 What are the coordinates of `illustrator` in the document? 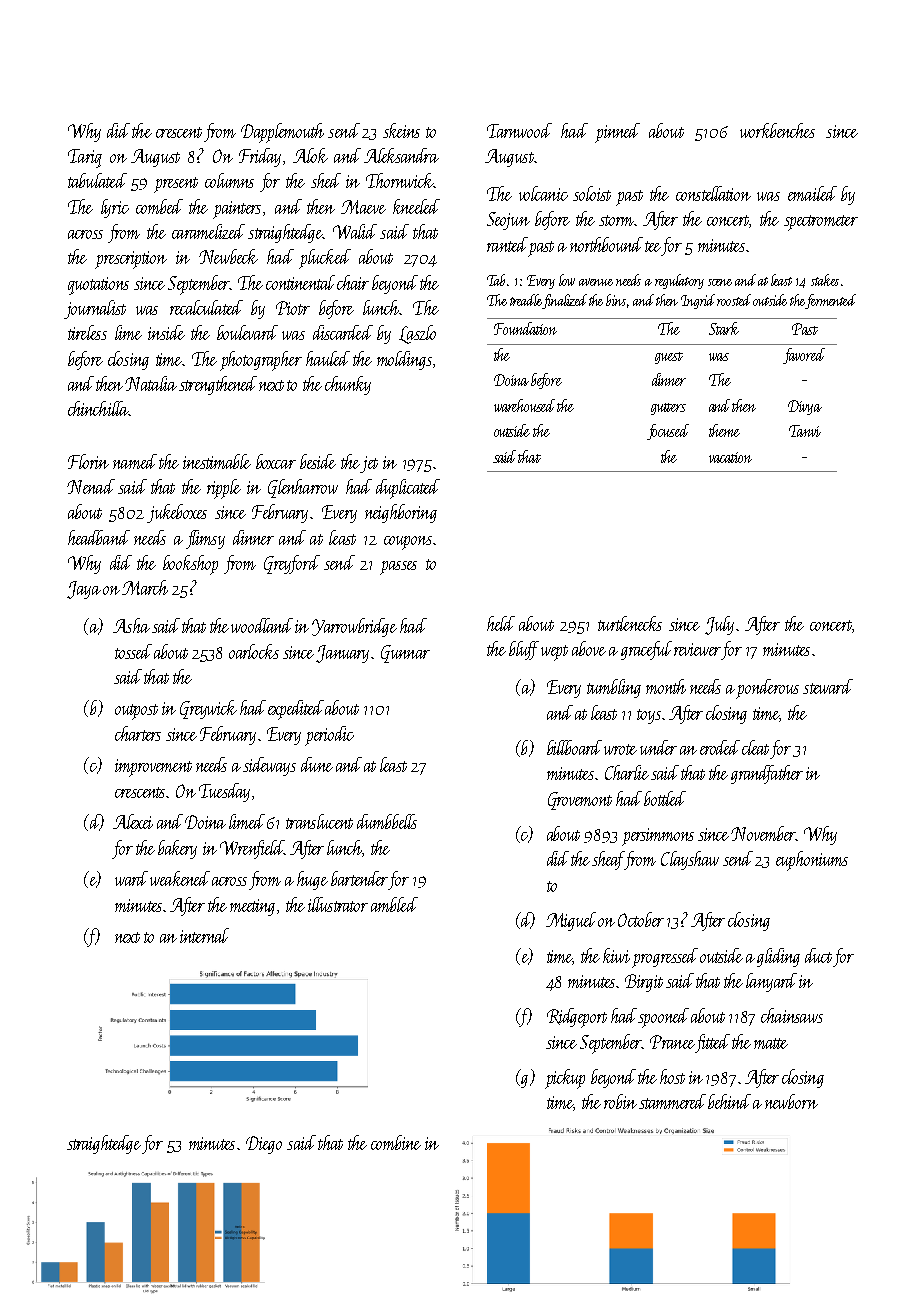 It's located at (338, 904).
